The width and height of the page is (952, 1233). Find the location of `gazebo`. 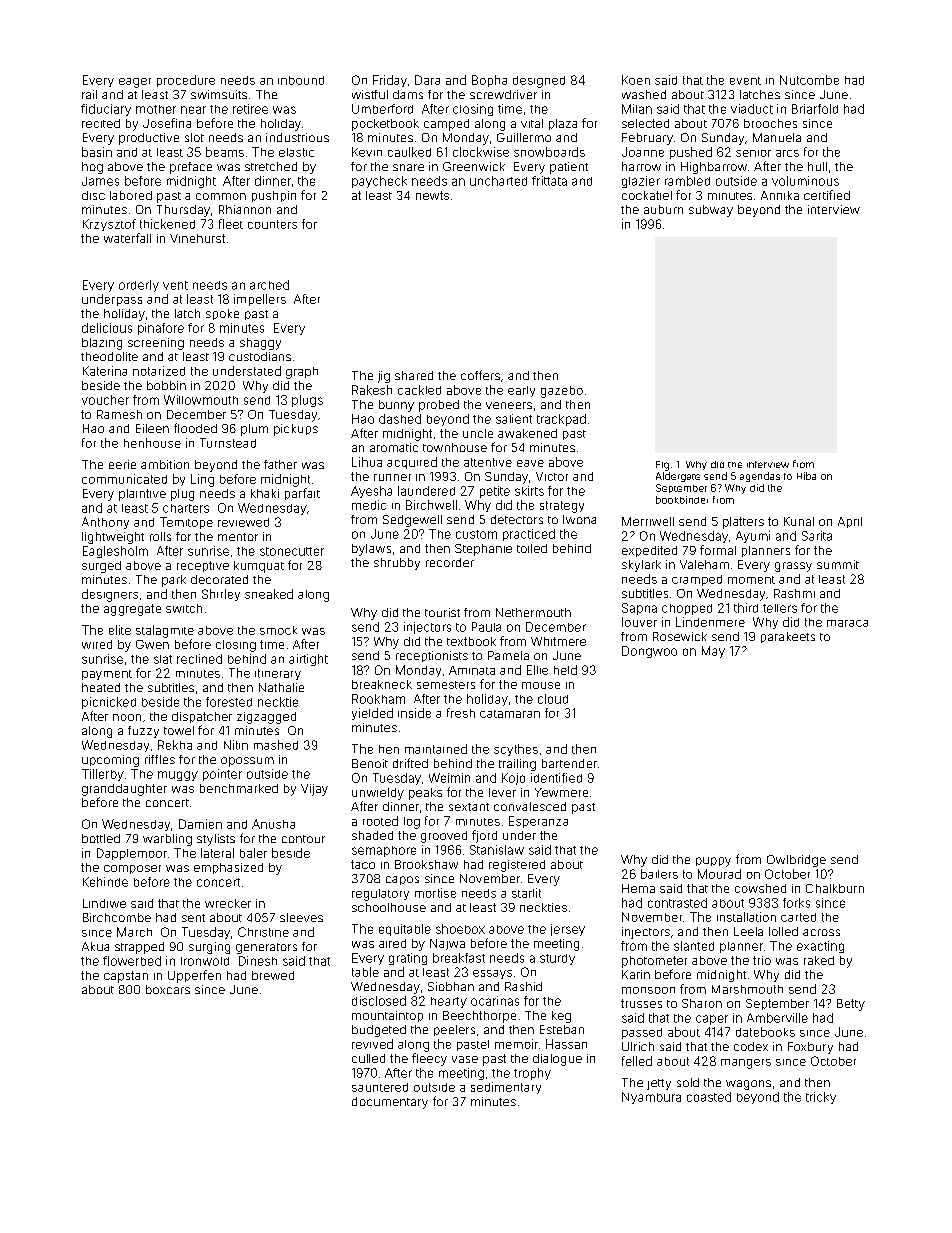

gazebo is located at coordinates (562, 392).
